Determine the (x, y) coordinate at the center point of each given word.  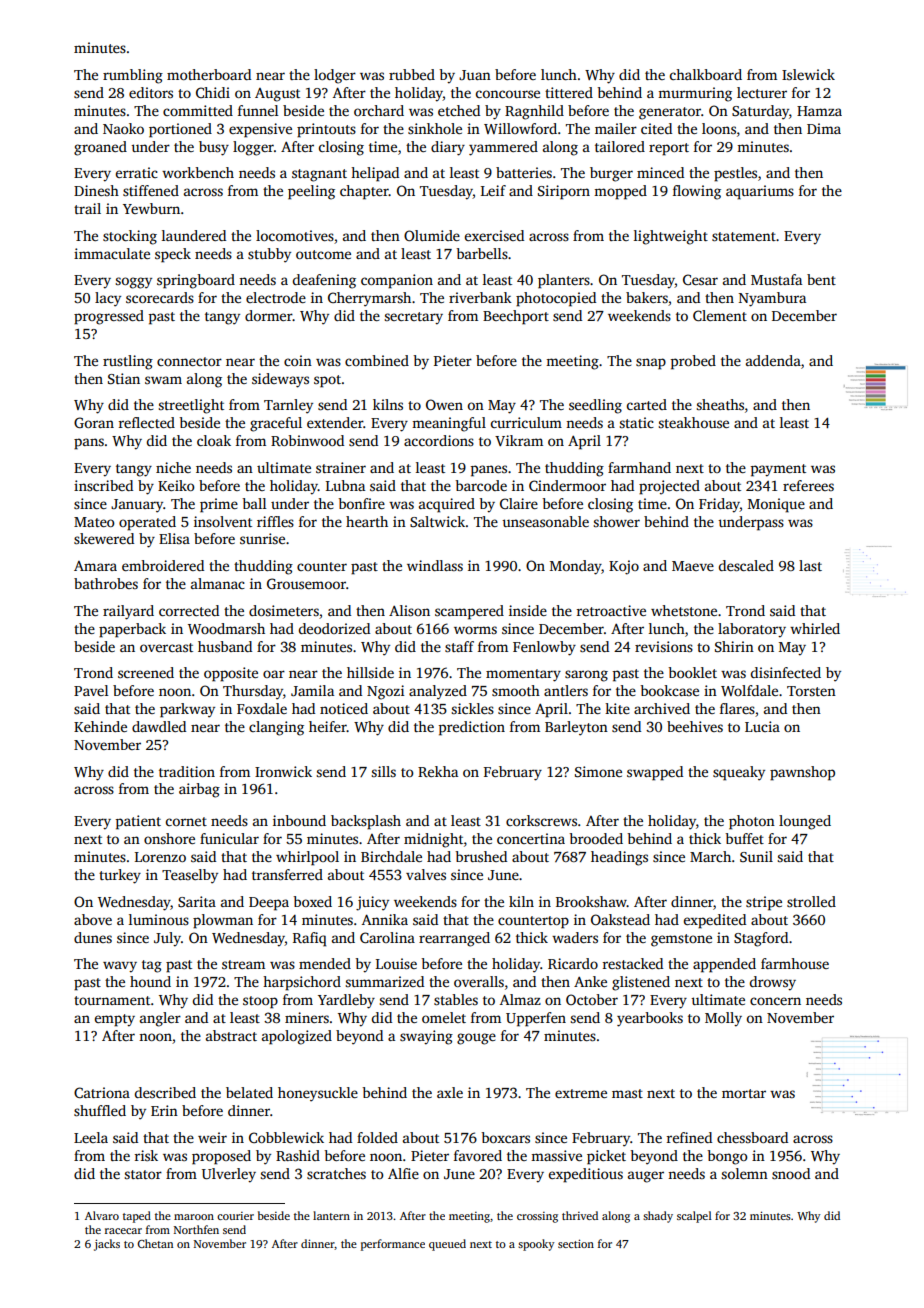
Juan (475, 75)
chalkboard (706, 74)
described (165, 1092)
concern (775, 1001)
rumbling (133, 76)
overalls (479, 981)
